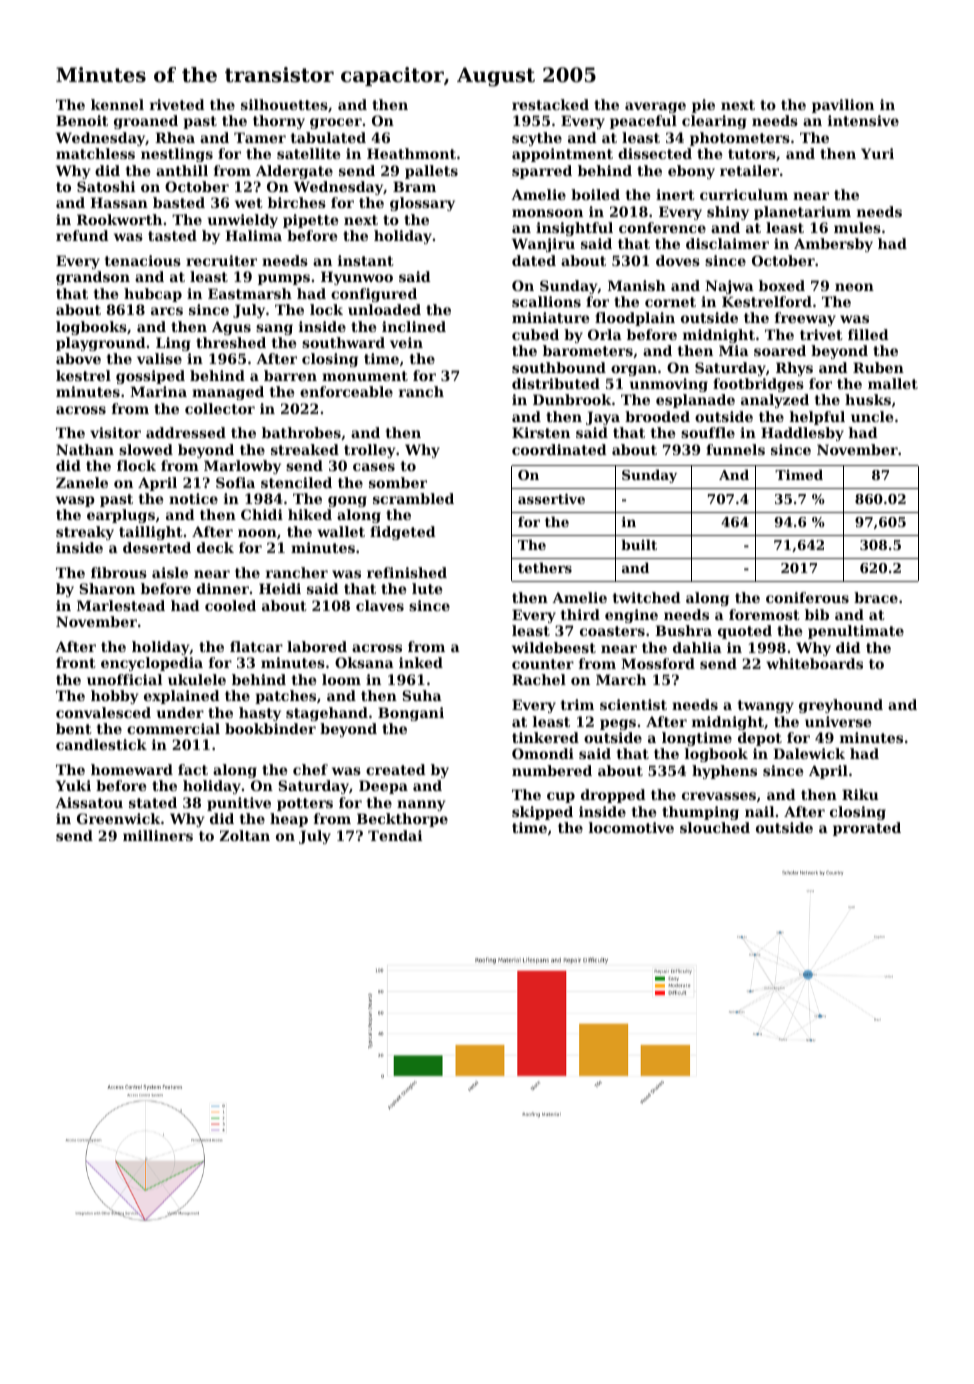 The image size is (974, 1384). What do you see at coordinates (117, 104) in the image?
I see `kennel` at bounding box center [117, 104].
